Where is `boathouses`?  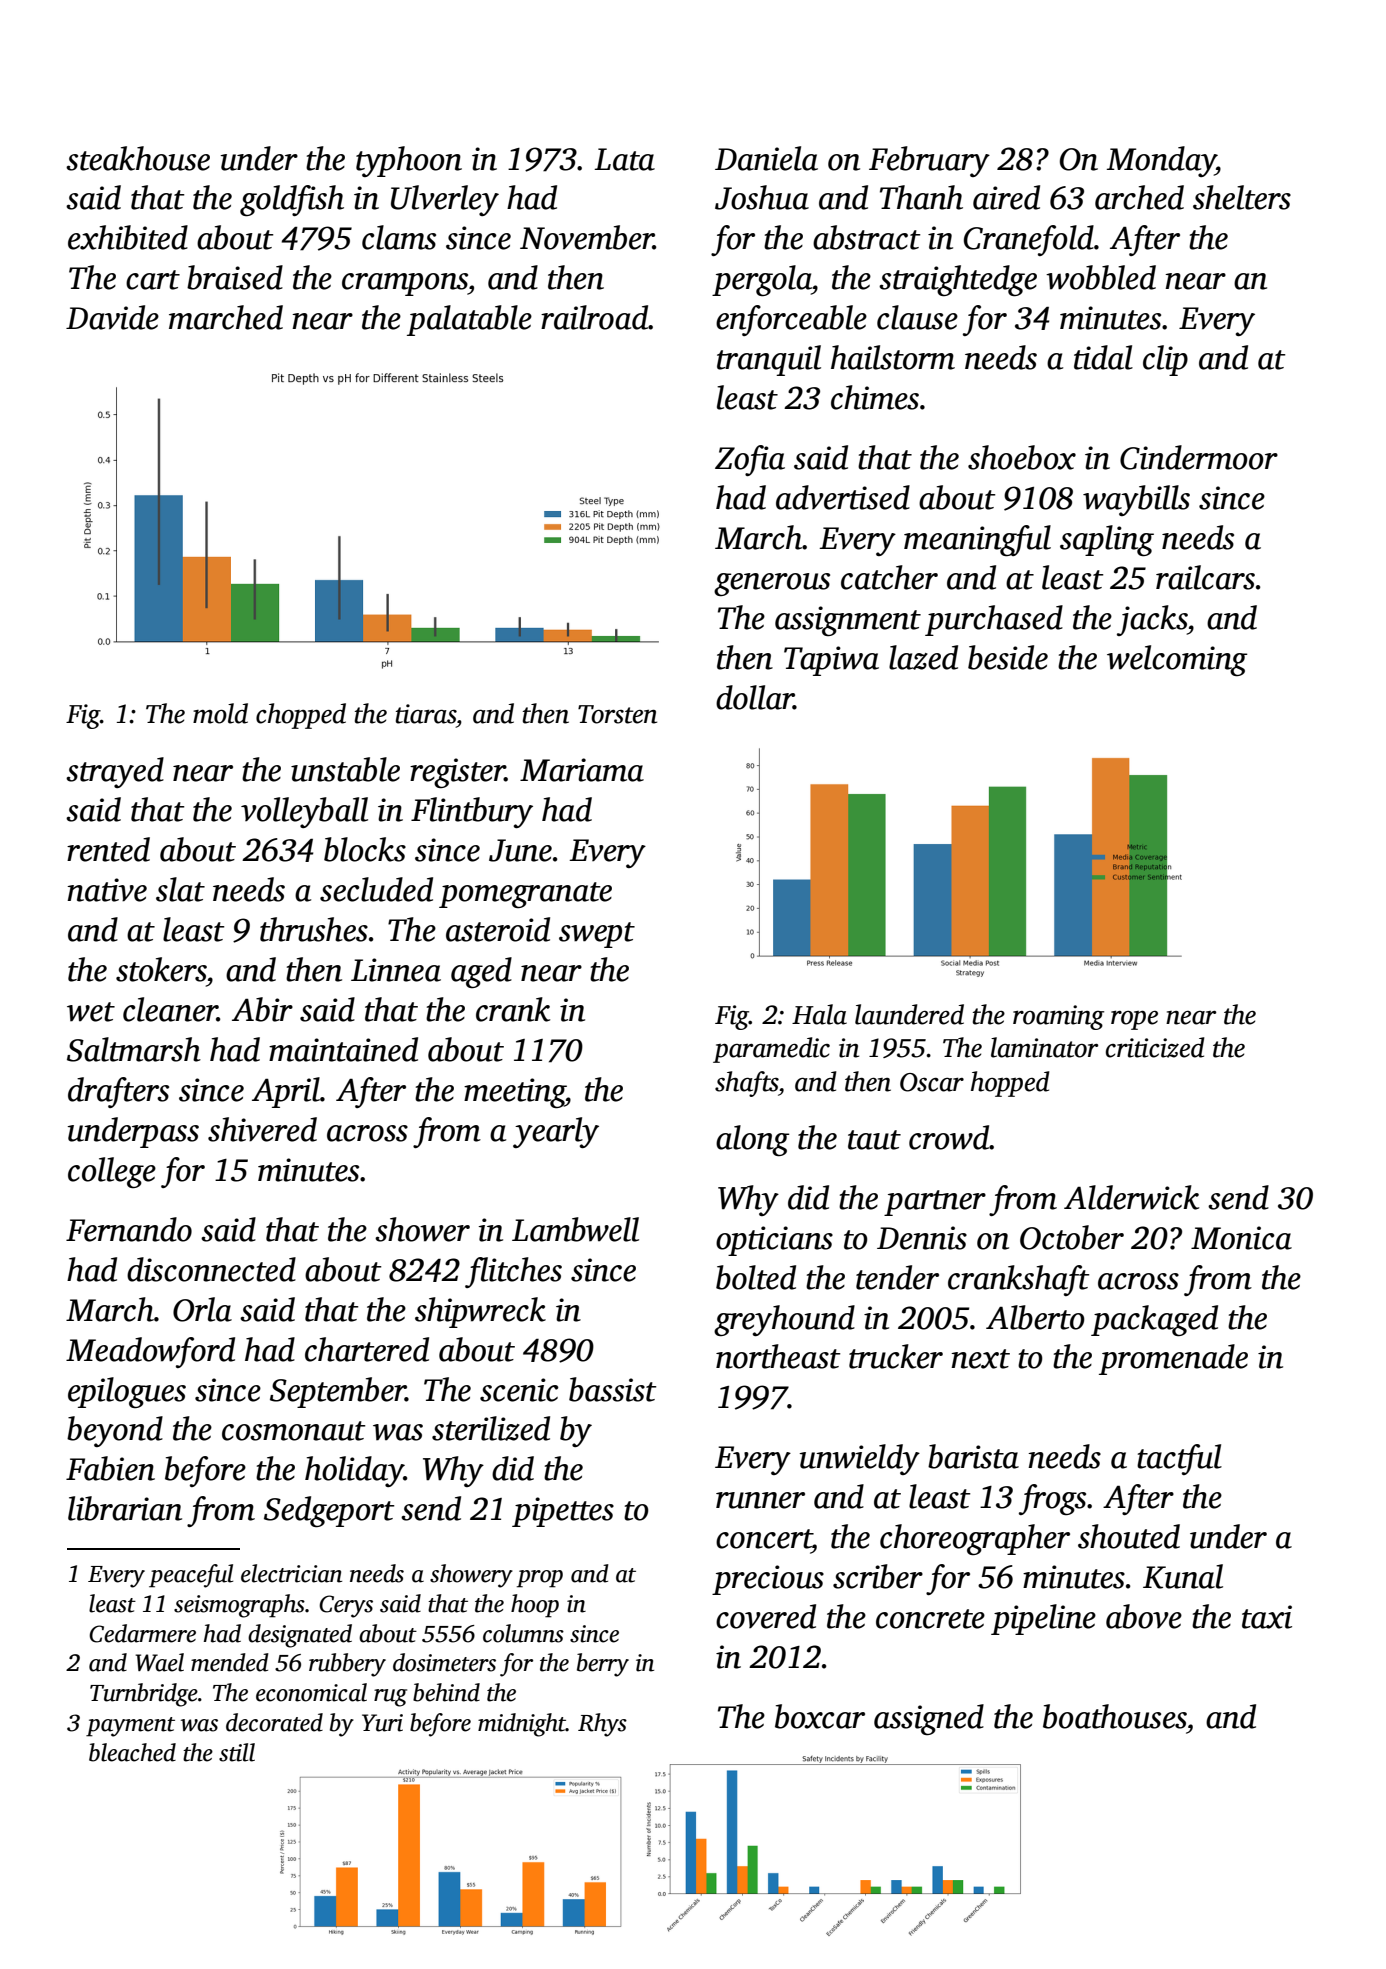
boathouses is located at coordinates (1115, 1716).
